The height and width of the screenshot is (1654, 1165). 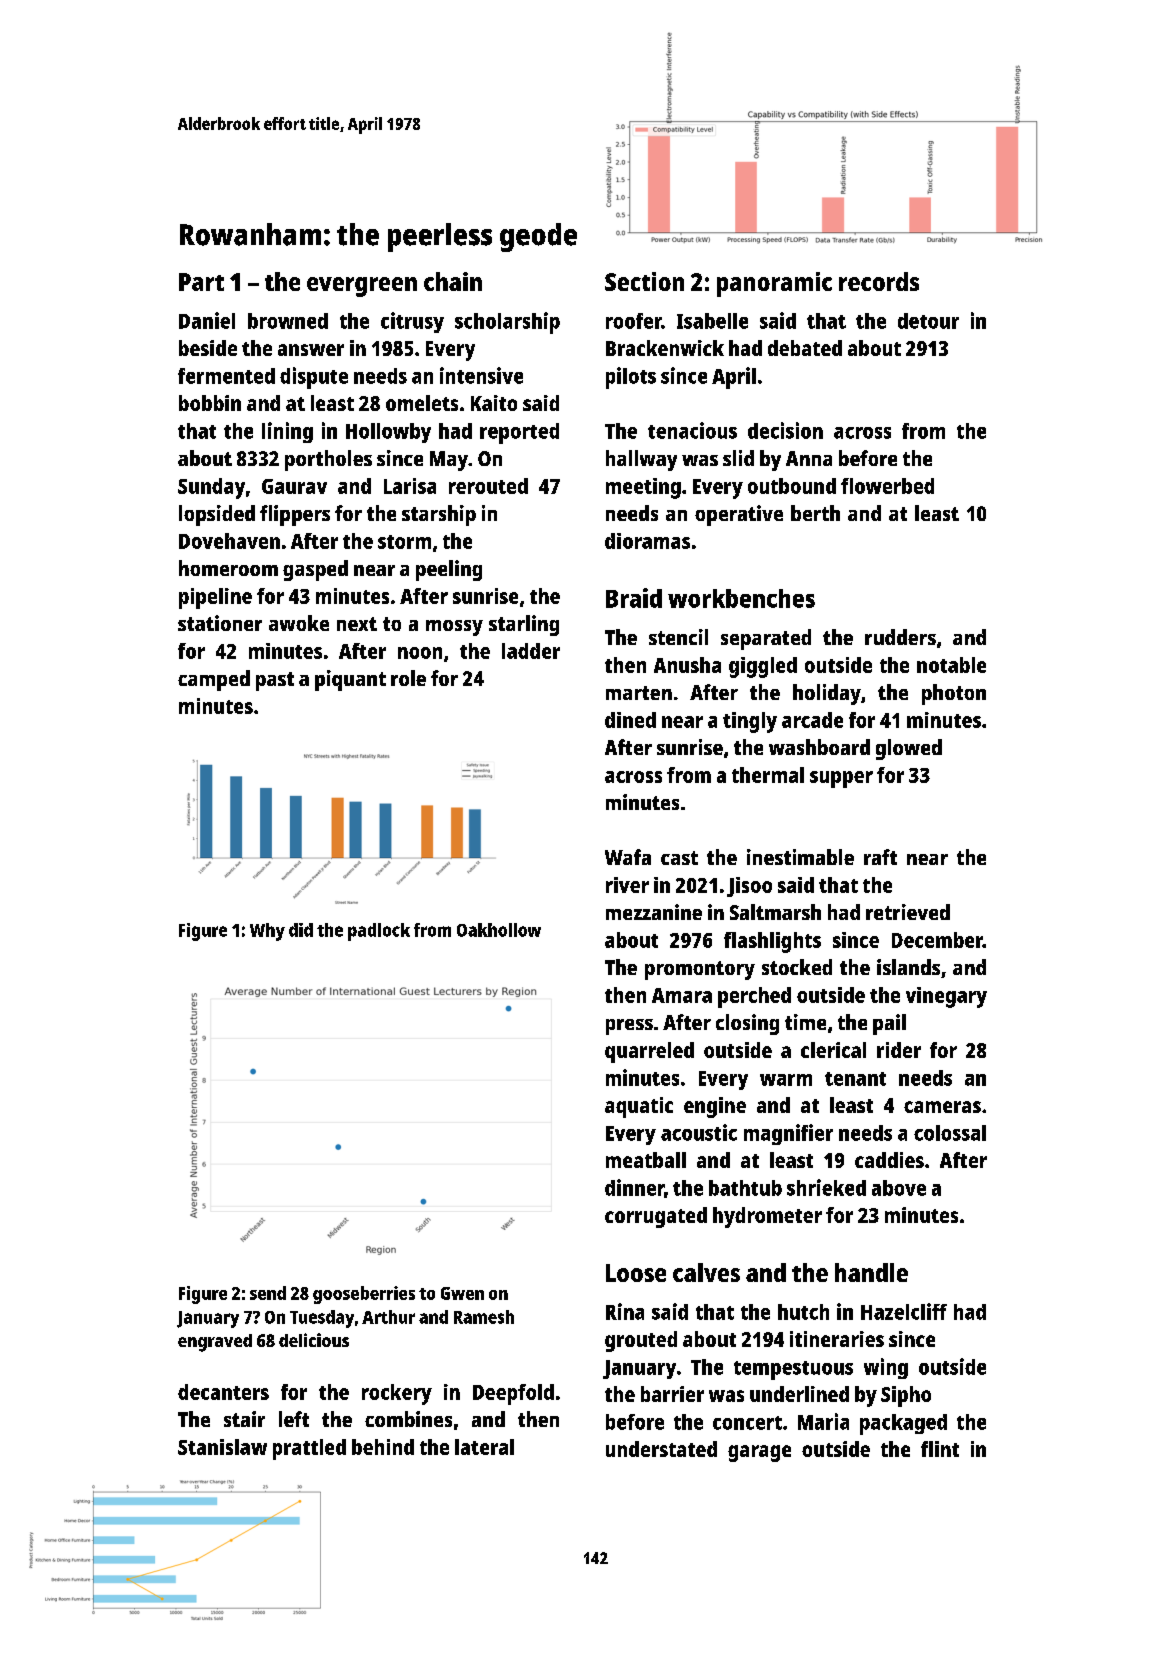 I want to click on Oakhollow, so click(x=499, y=930).
